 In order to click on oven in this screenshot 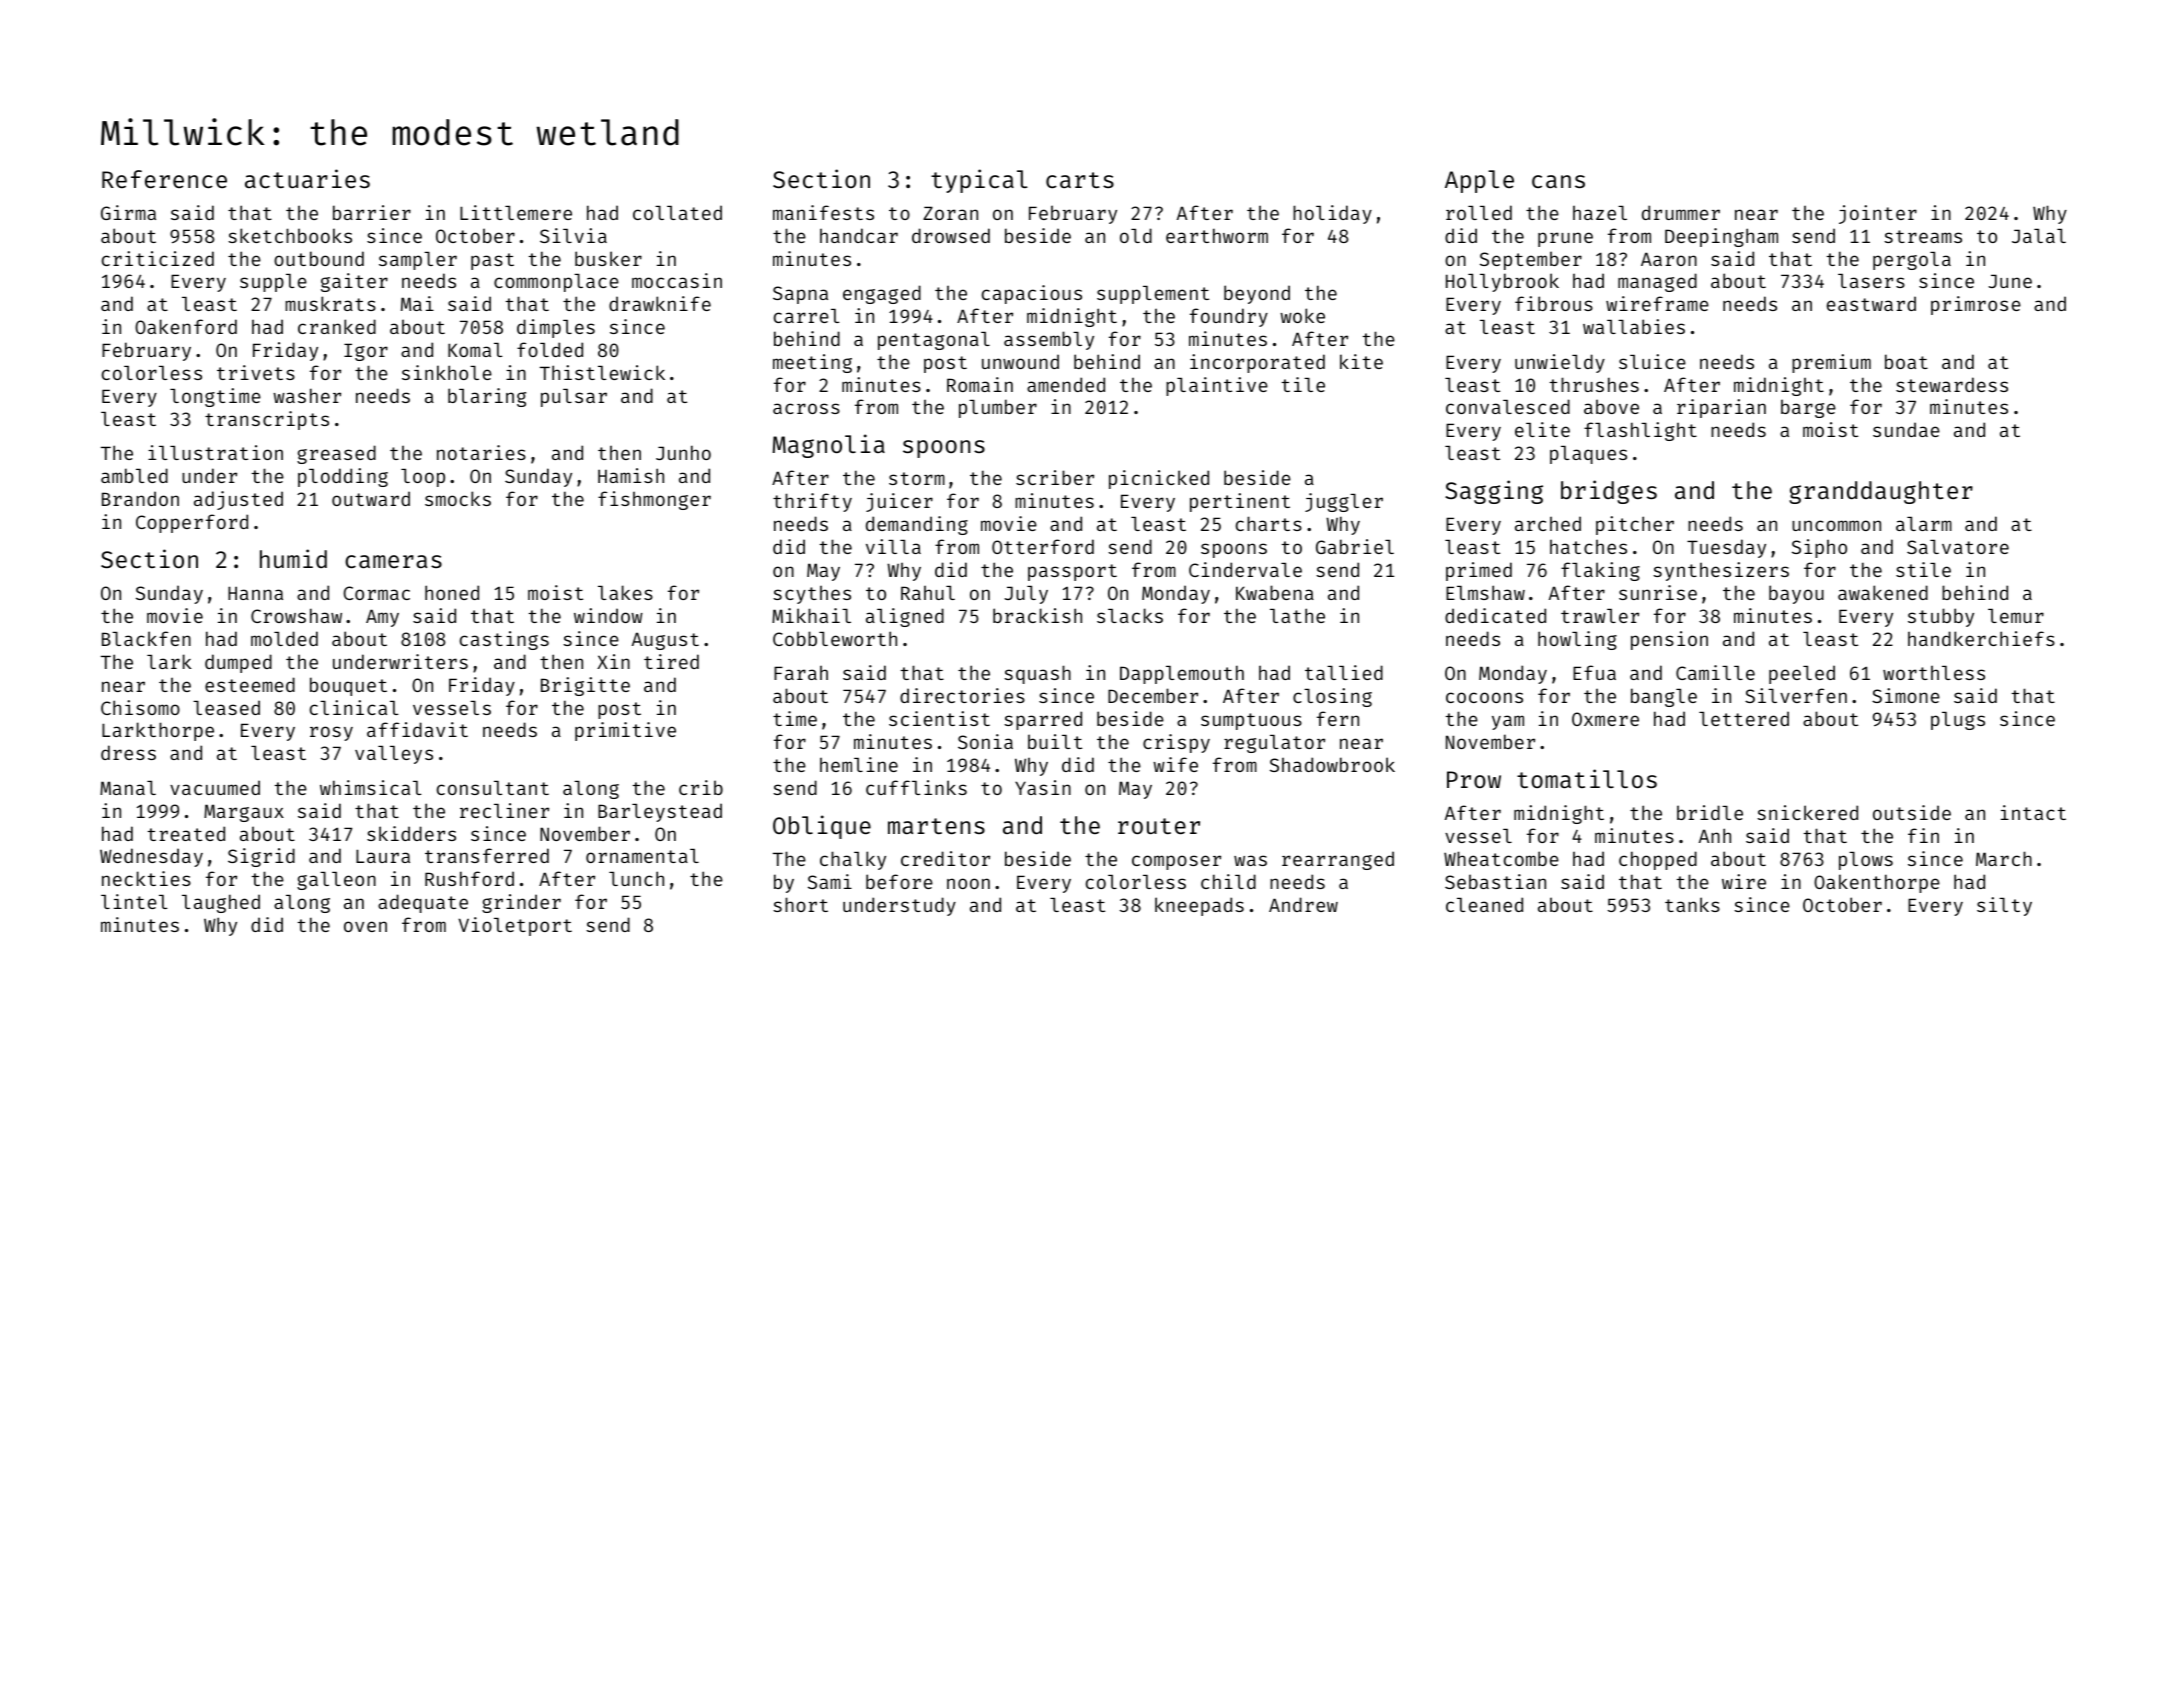, I will do `click(365, 926)`.
